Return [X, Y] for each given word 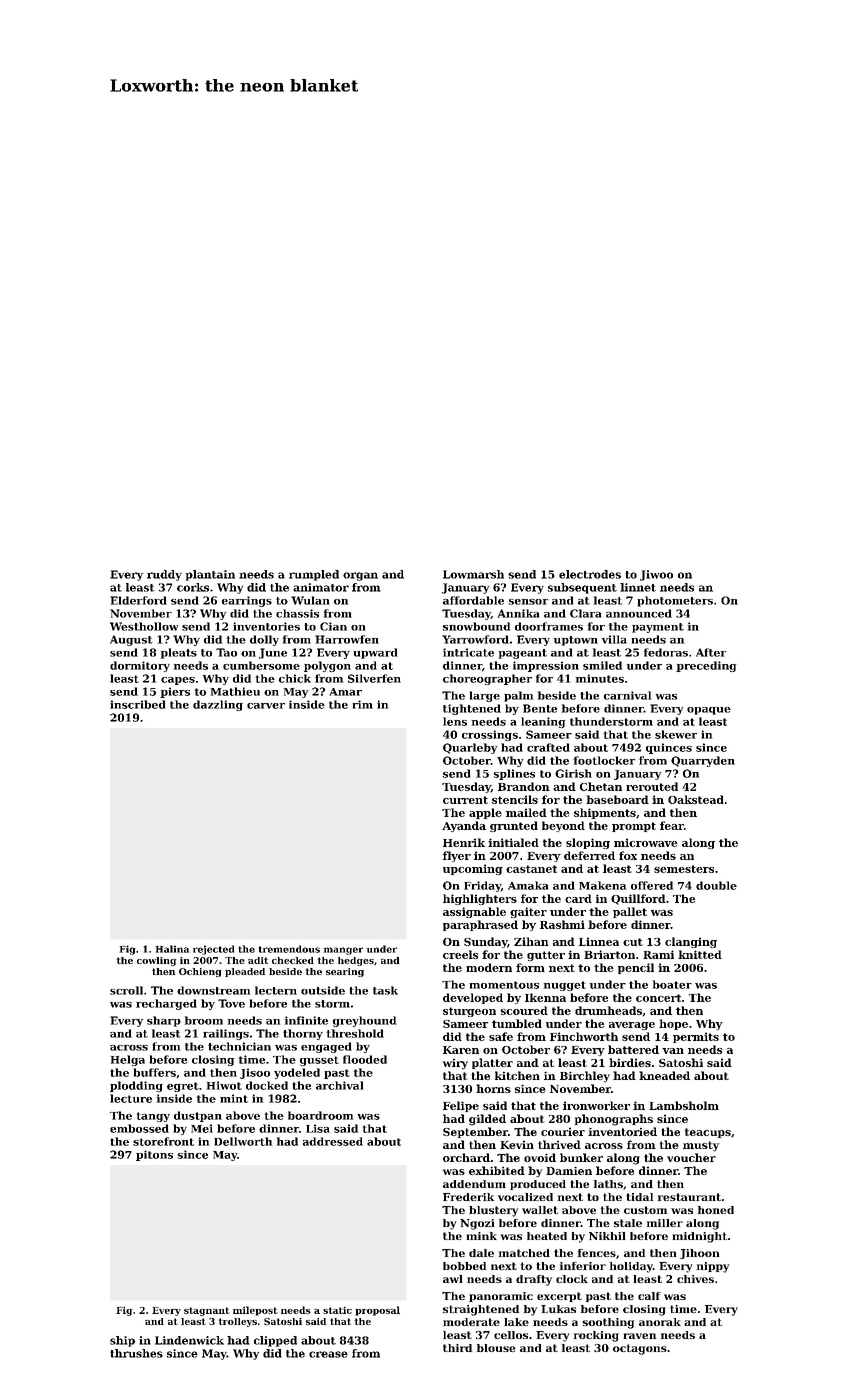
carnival [627, 695]
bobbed [464, 1266]
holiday [631, 1267]
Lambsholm [684, 1105]
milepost [255, 1311]
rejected [213, 950]
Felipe [461, 1106]
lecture [131, 1098]
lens [455, 721]
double [716, 885]
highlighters [480, 899]
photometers [675, 601]
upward [375, 653]
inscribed [137, 704]
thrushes [136, 1353]
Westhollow [144, 626]
